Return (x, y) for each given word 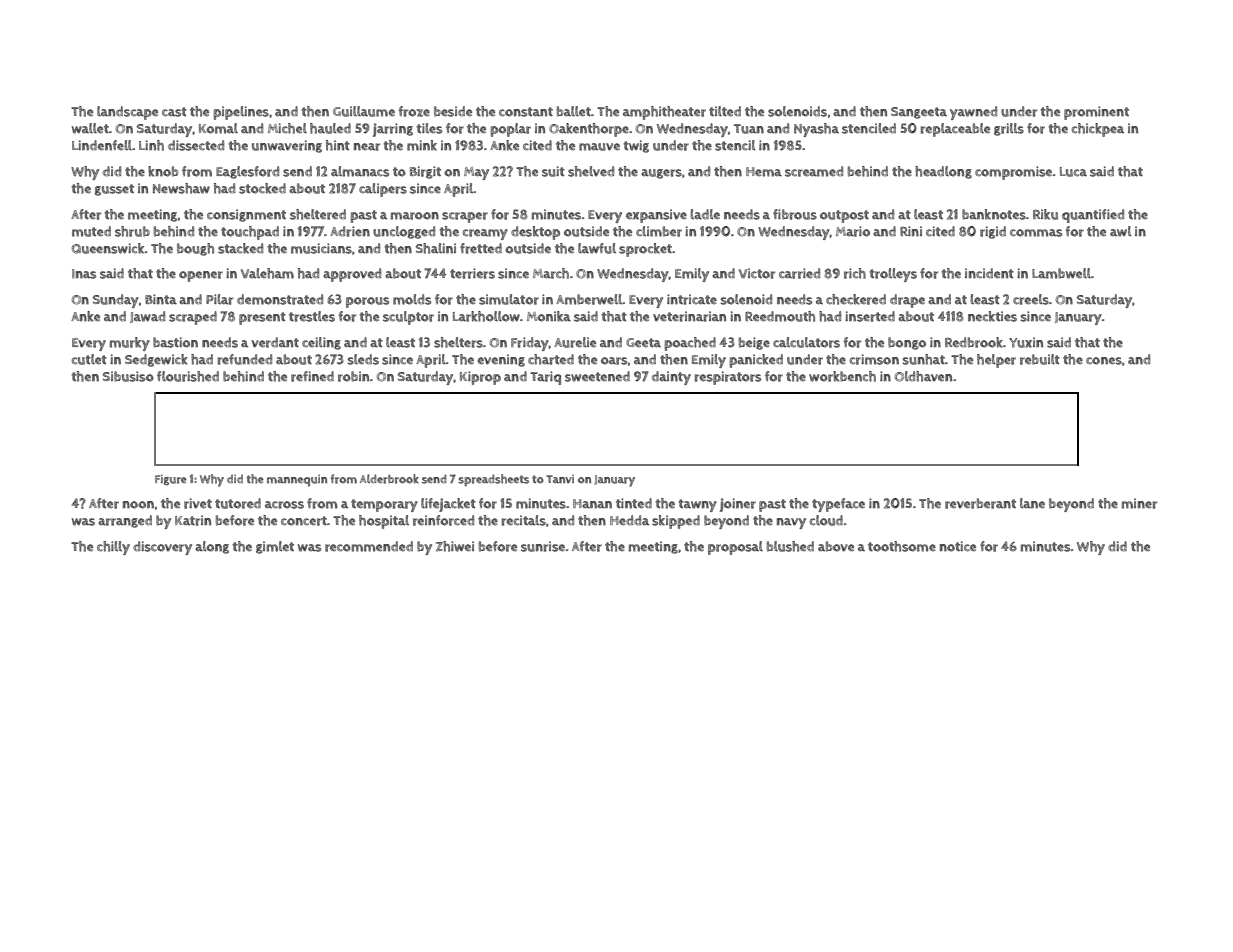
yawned (973, 113)
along (212, 547)
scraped (193, 318)
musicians (321, 248)
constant (526, 112)
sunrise (543, 546)
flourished (188, 376)
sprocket (645, 250)
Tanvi (560, 479)
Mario (853, 231)
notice (958, 546)
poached (690, 344)
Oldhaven (923, 376)
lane (1032, 503)
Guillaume (364, 111)
